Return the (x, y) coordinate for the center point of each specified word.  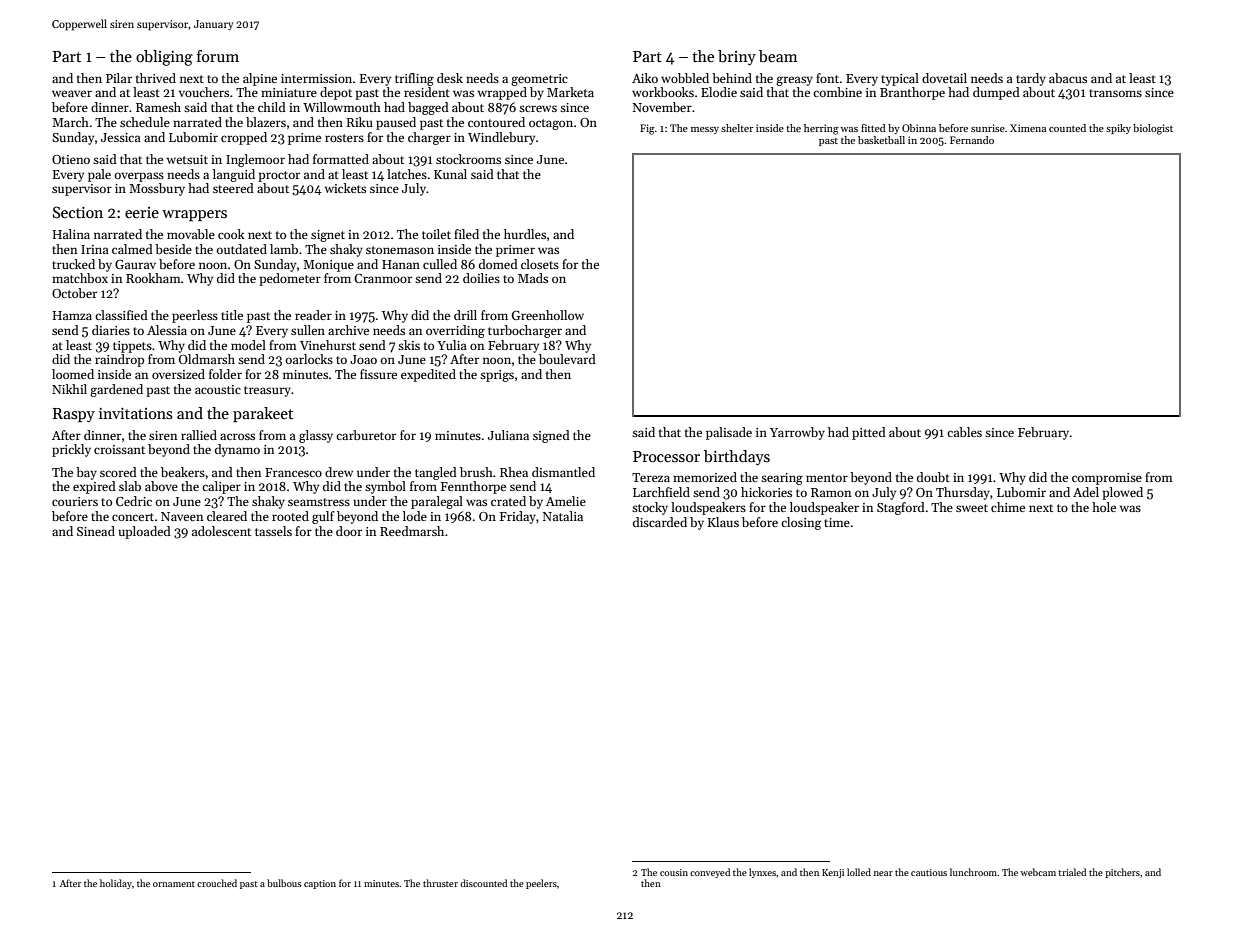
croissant (119, 449)
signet (328, 236)
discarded (660, 522)
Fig (647, 129)
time (837, 522)
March (70, 122)
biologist (1153, 129)
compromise (1107, 479)
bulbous (284, 883)
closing (801, 523)
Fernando (972, 140)
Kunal (450, 174)
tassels (273, 531)
